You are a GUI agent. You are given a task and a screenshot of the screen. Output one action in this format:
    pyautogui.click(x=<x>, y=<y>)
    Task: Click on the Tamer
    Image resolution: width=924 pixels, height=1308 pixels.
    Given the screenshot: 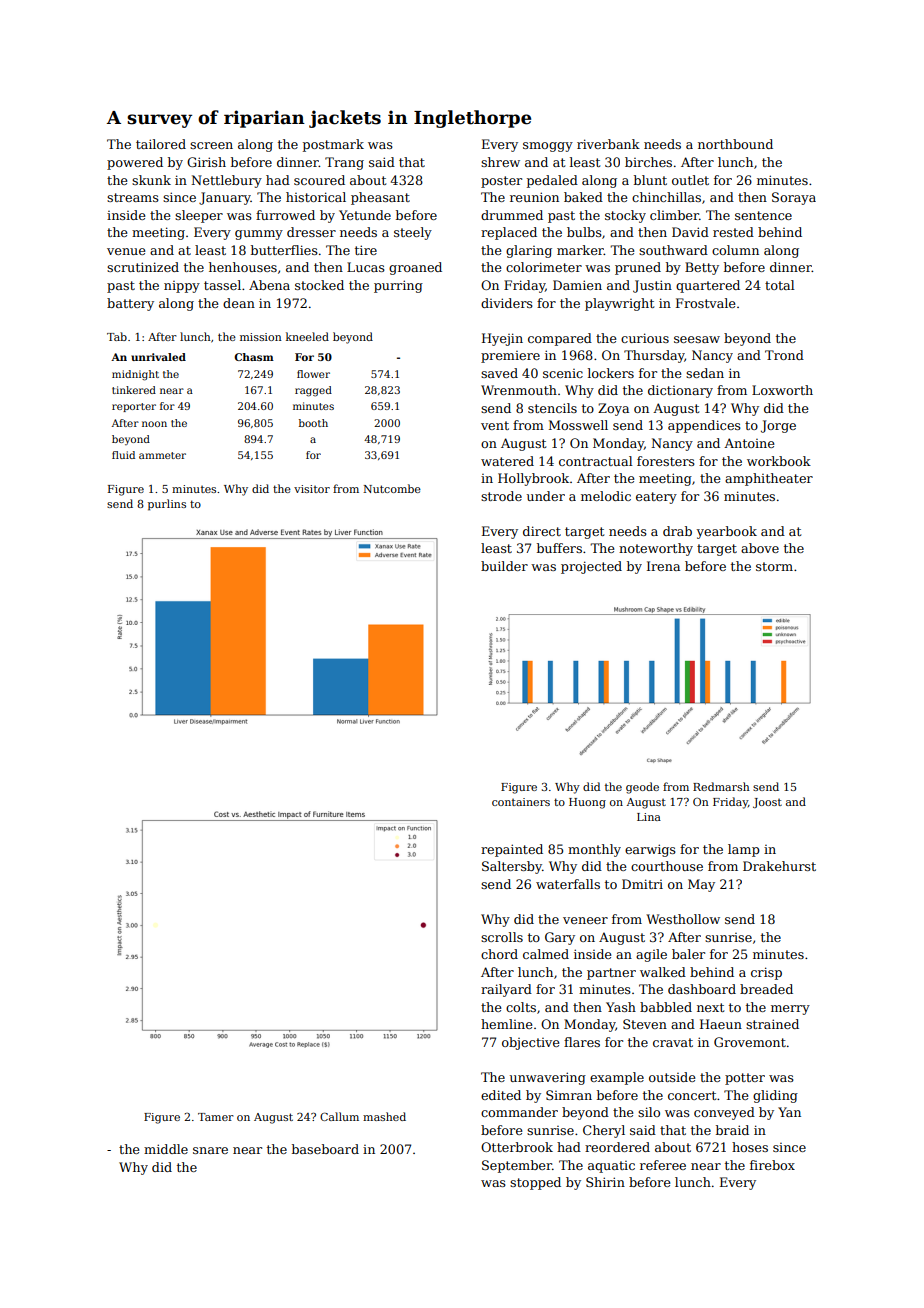 What is the action you would take?
    pyautogui.click(x=215, y=1117)
